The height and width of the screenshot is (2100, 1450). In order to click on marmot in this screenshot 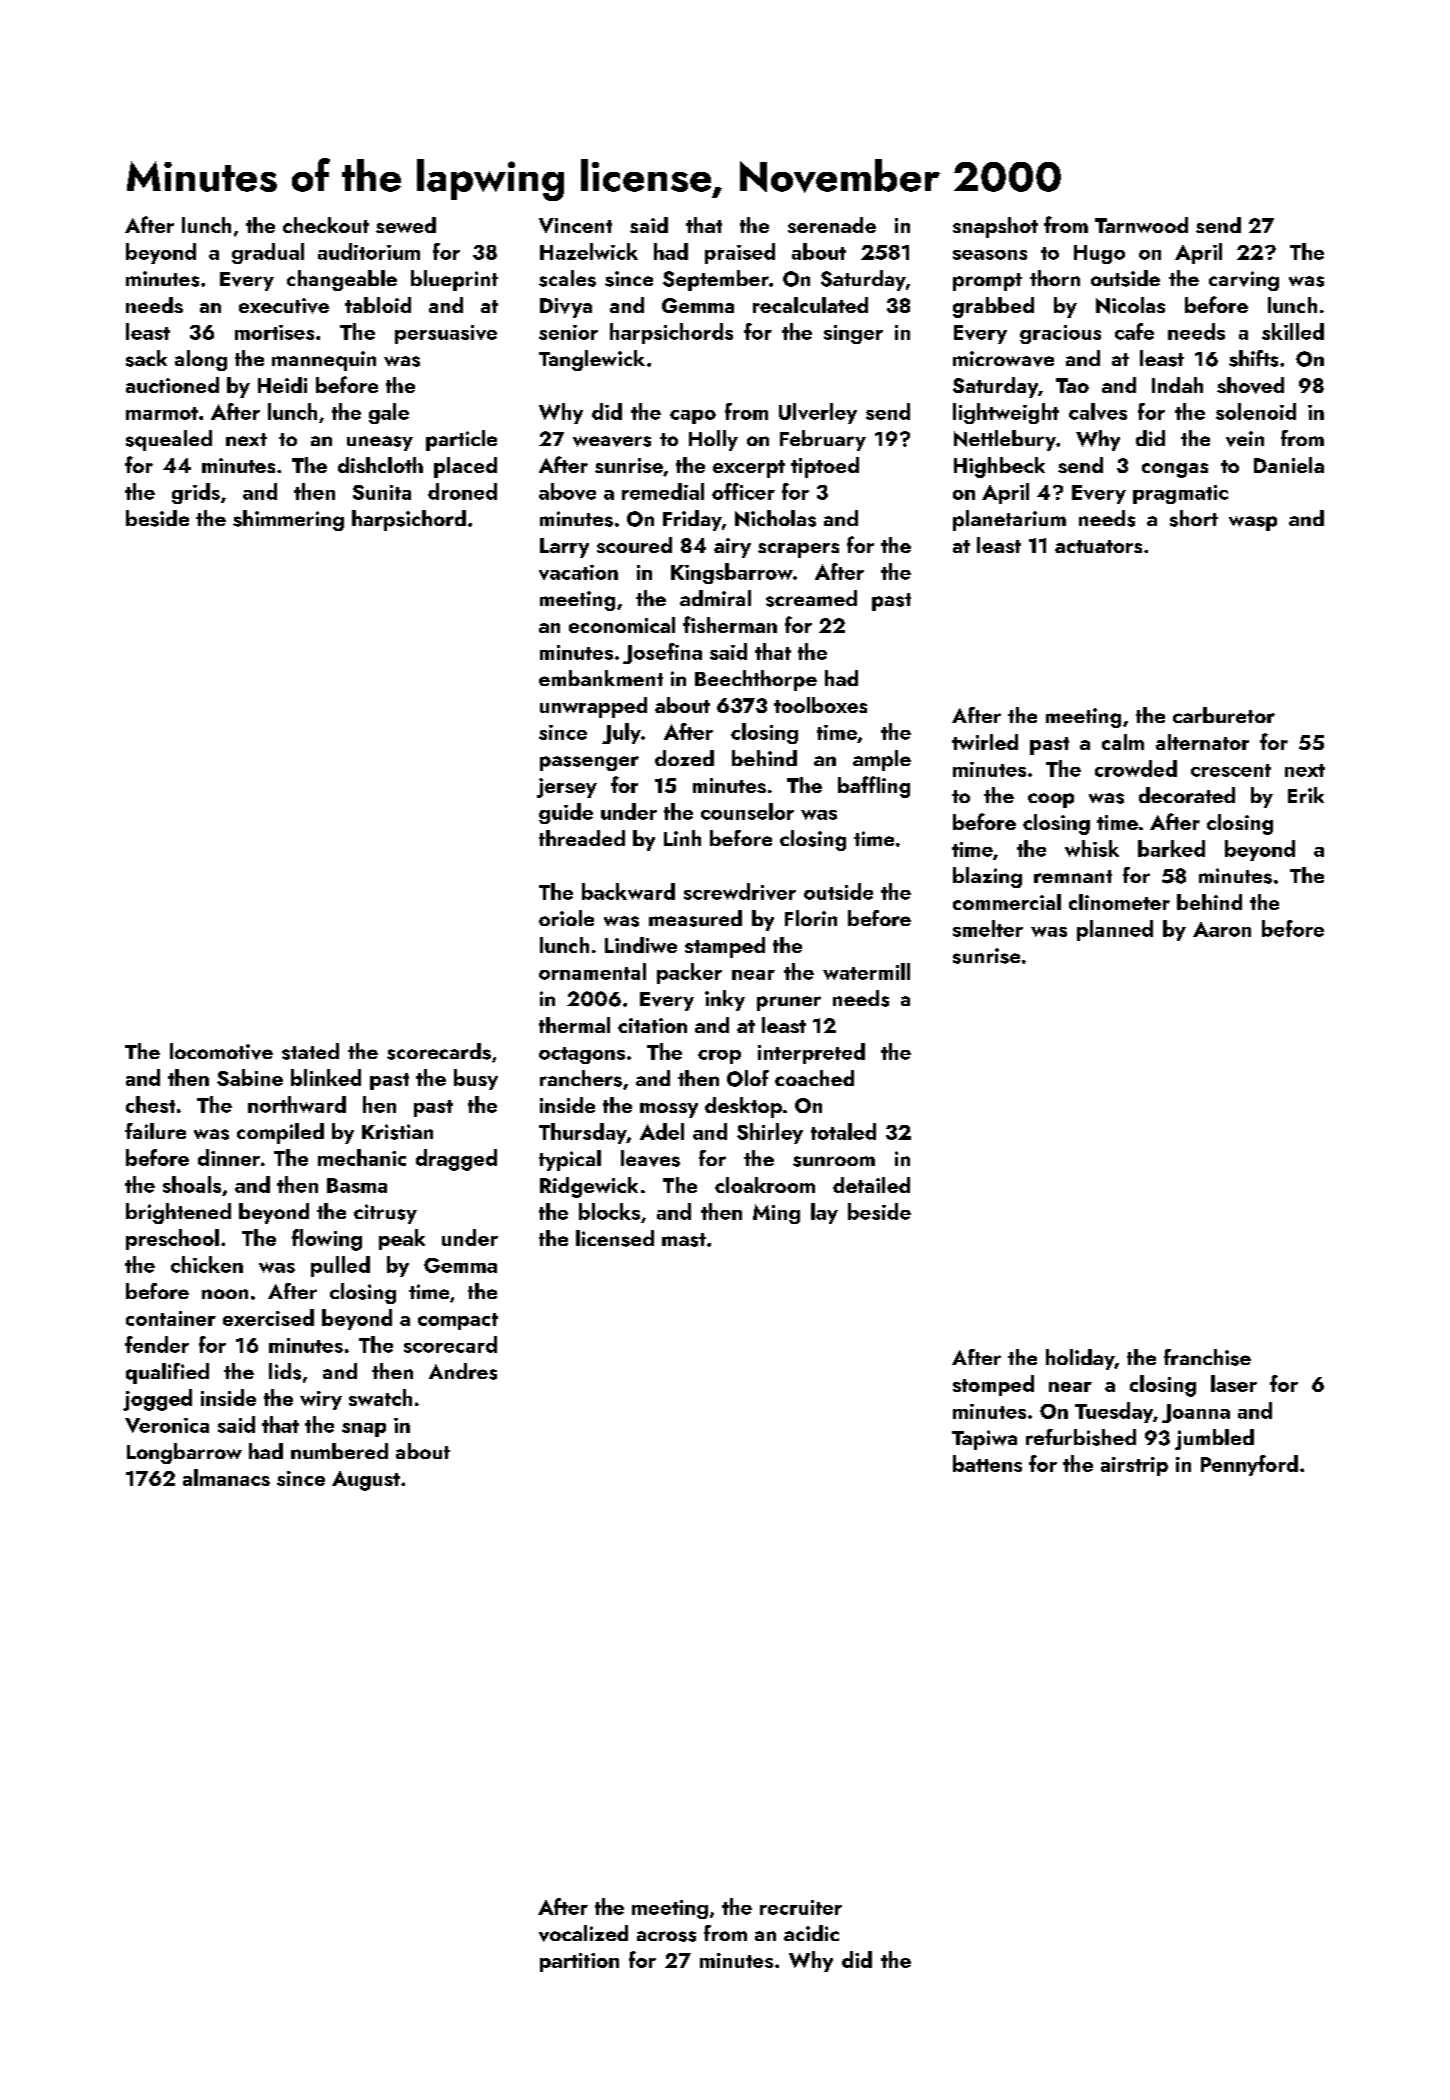, I will do `click(162, 413)`.
